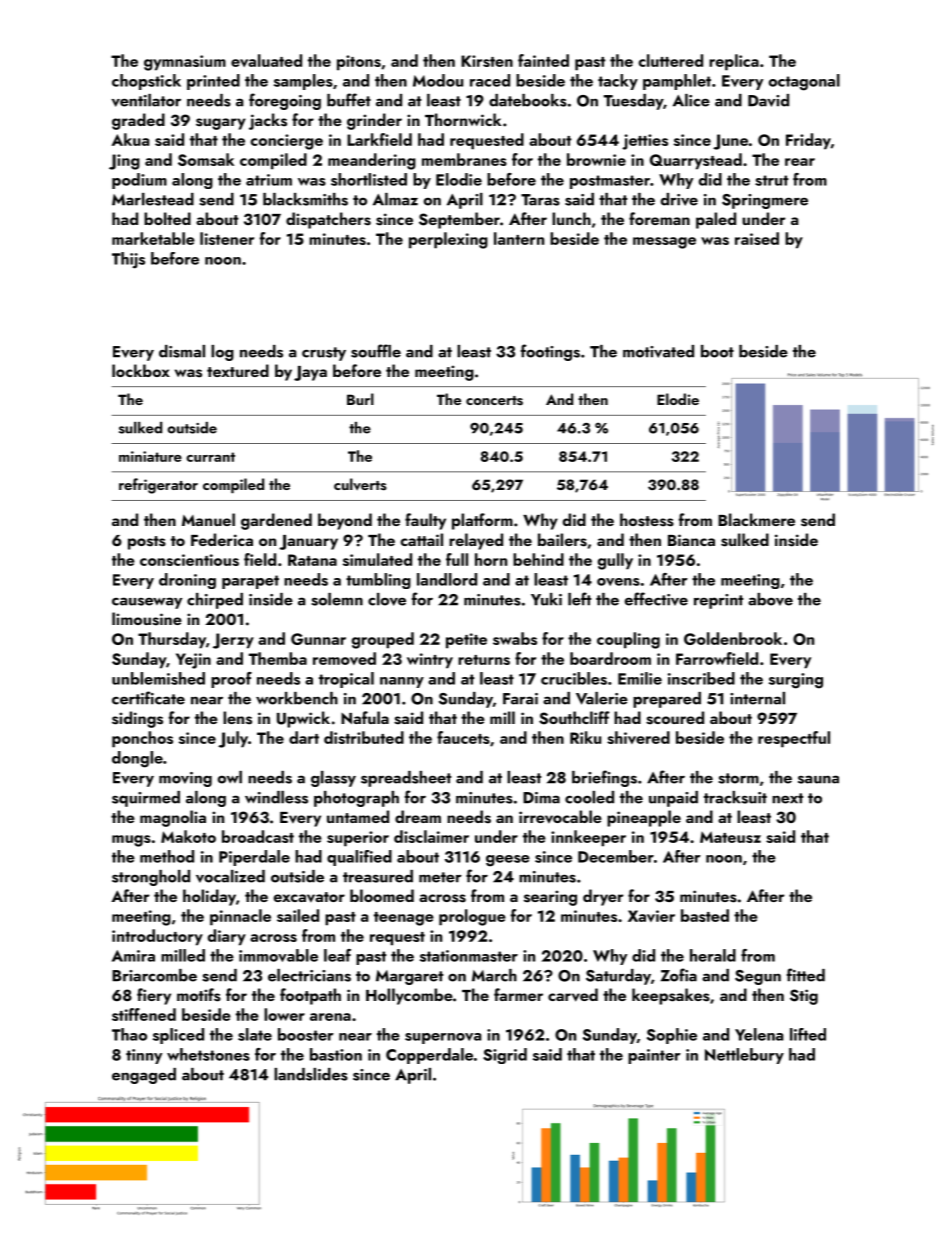 This page has width=952, height=1233. Describe the element at coordinates (744, 1056) in the page. I see `Nettlebury` at that location.
